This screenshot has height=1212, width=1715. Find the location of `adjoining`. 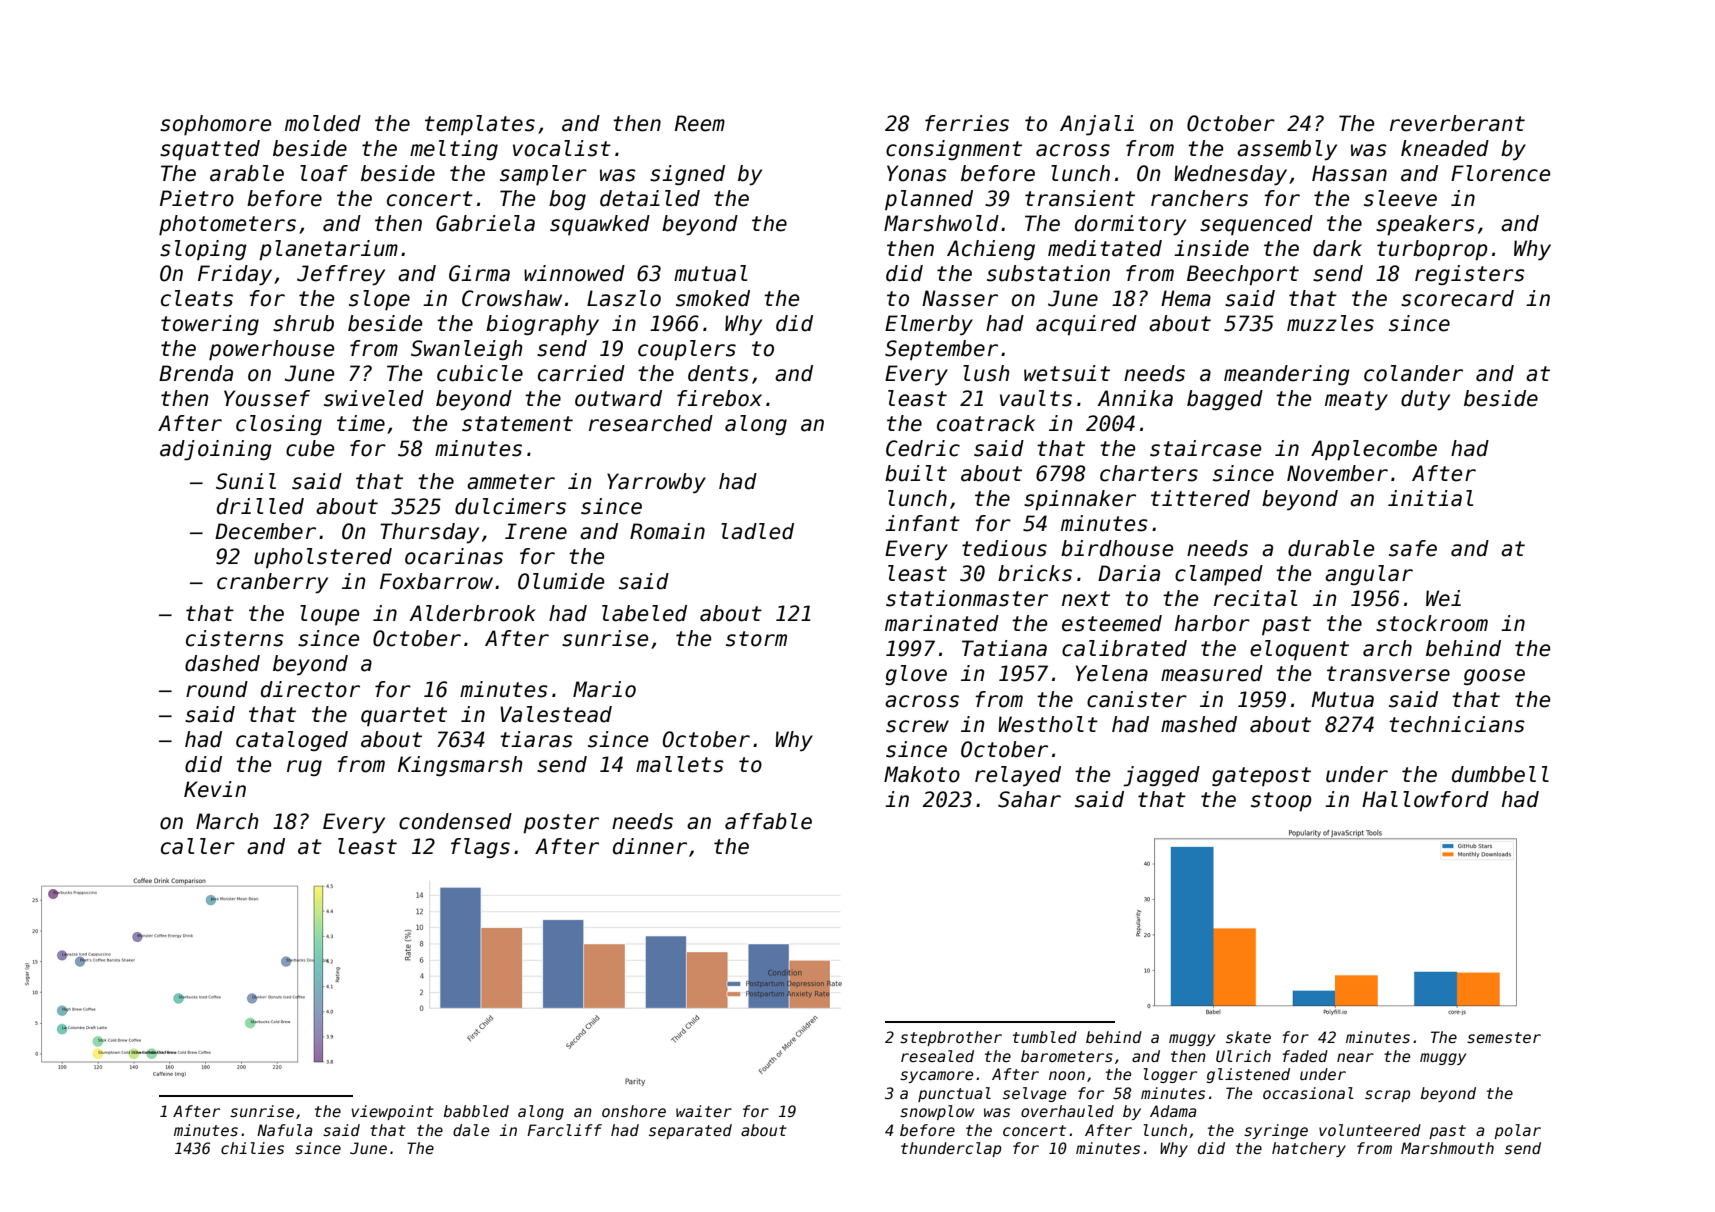

adjoining is located at coordinates (216, 450).
